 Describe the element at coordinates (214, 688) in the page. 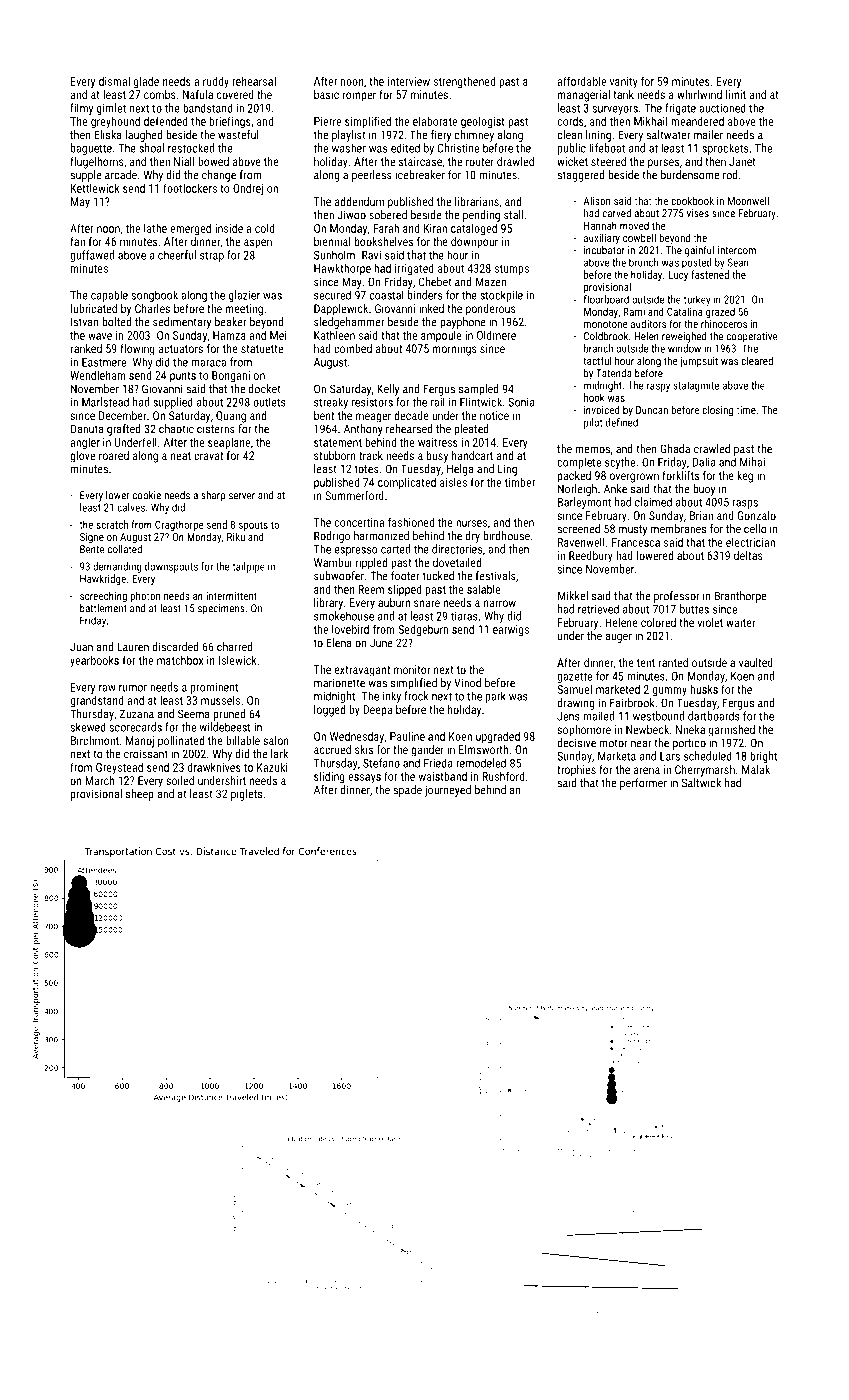

I see `prominent` at that location.
